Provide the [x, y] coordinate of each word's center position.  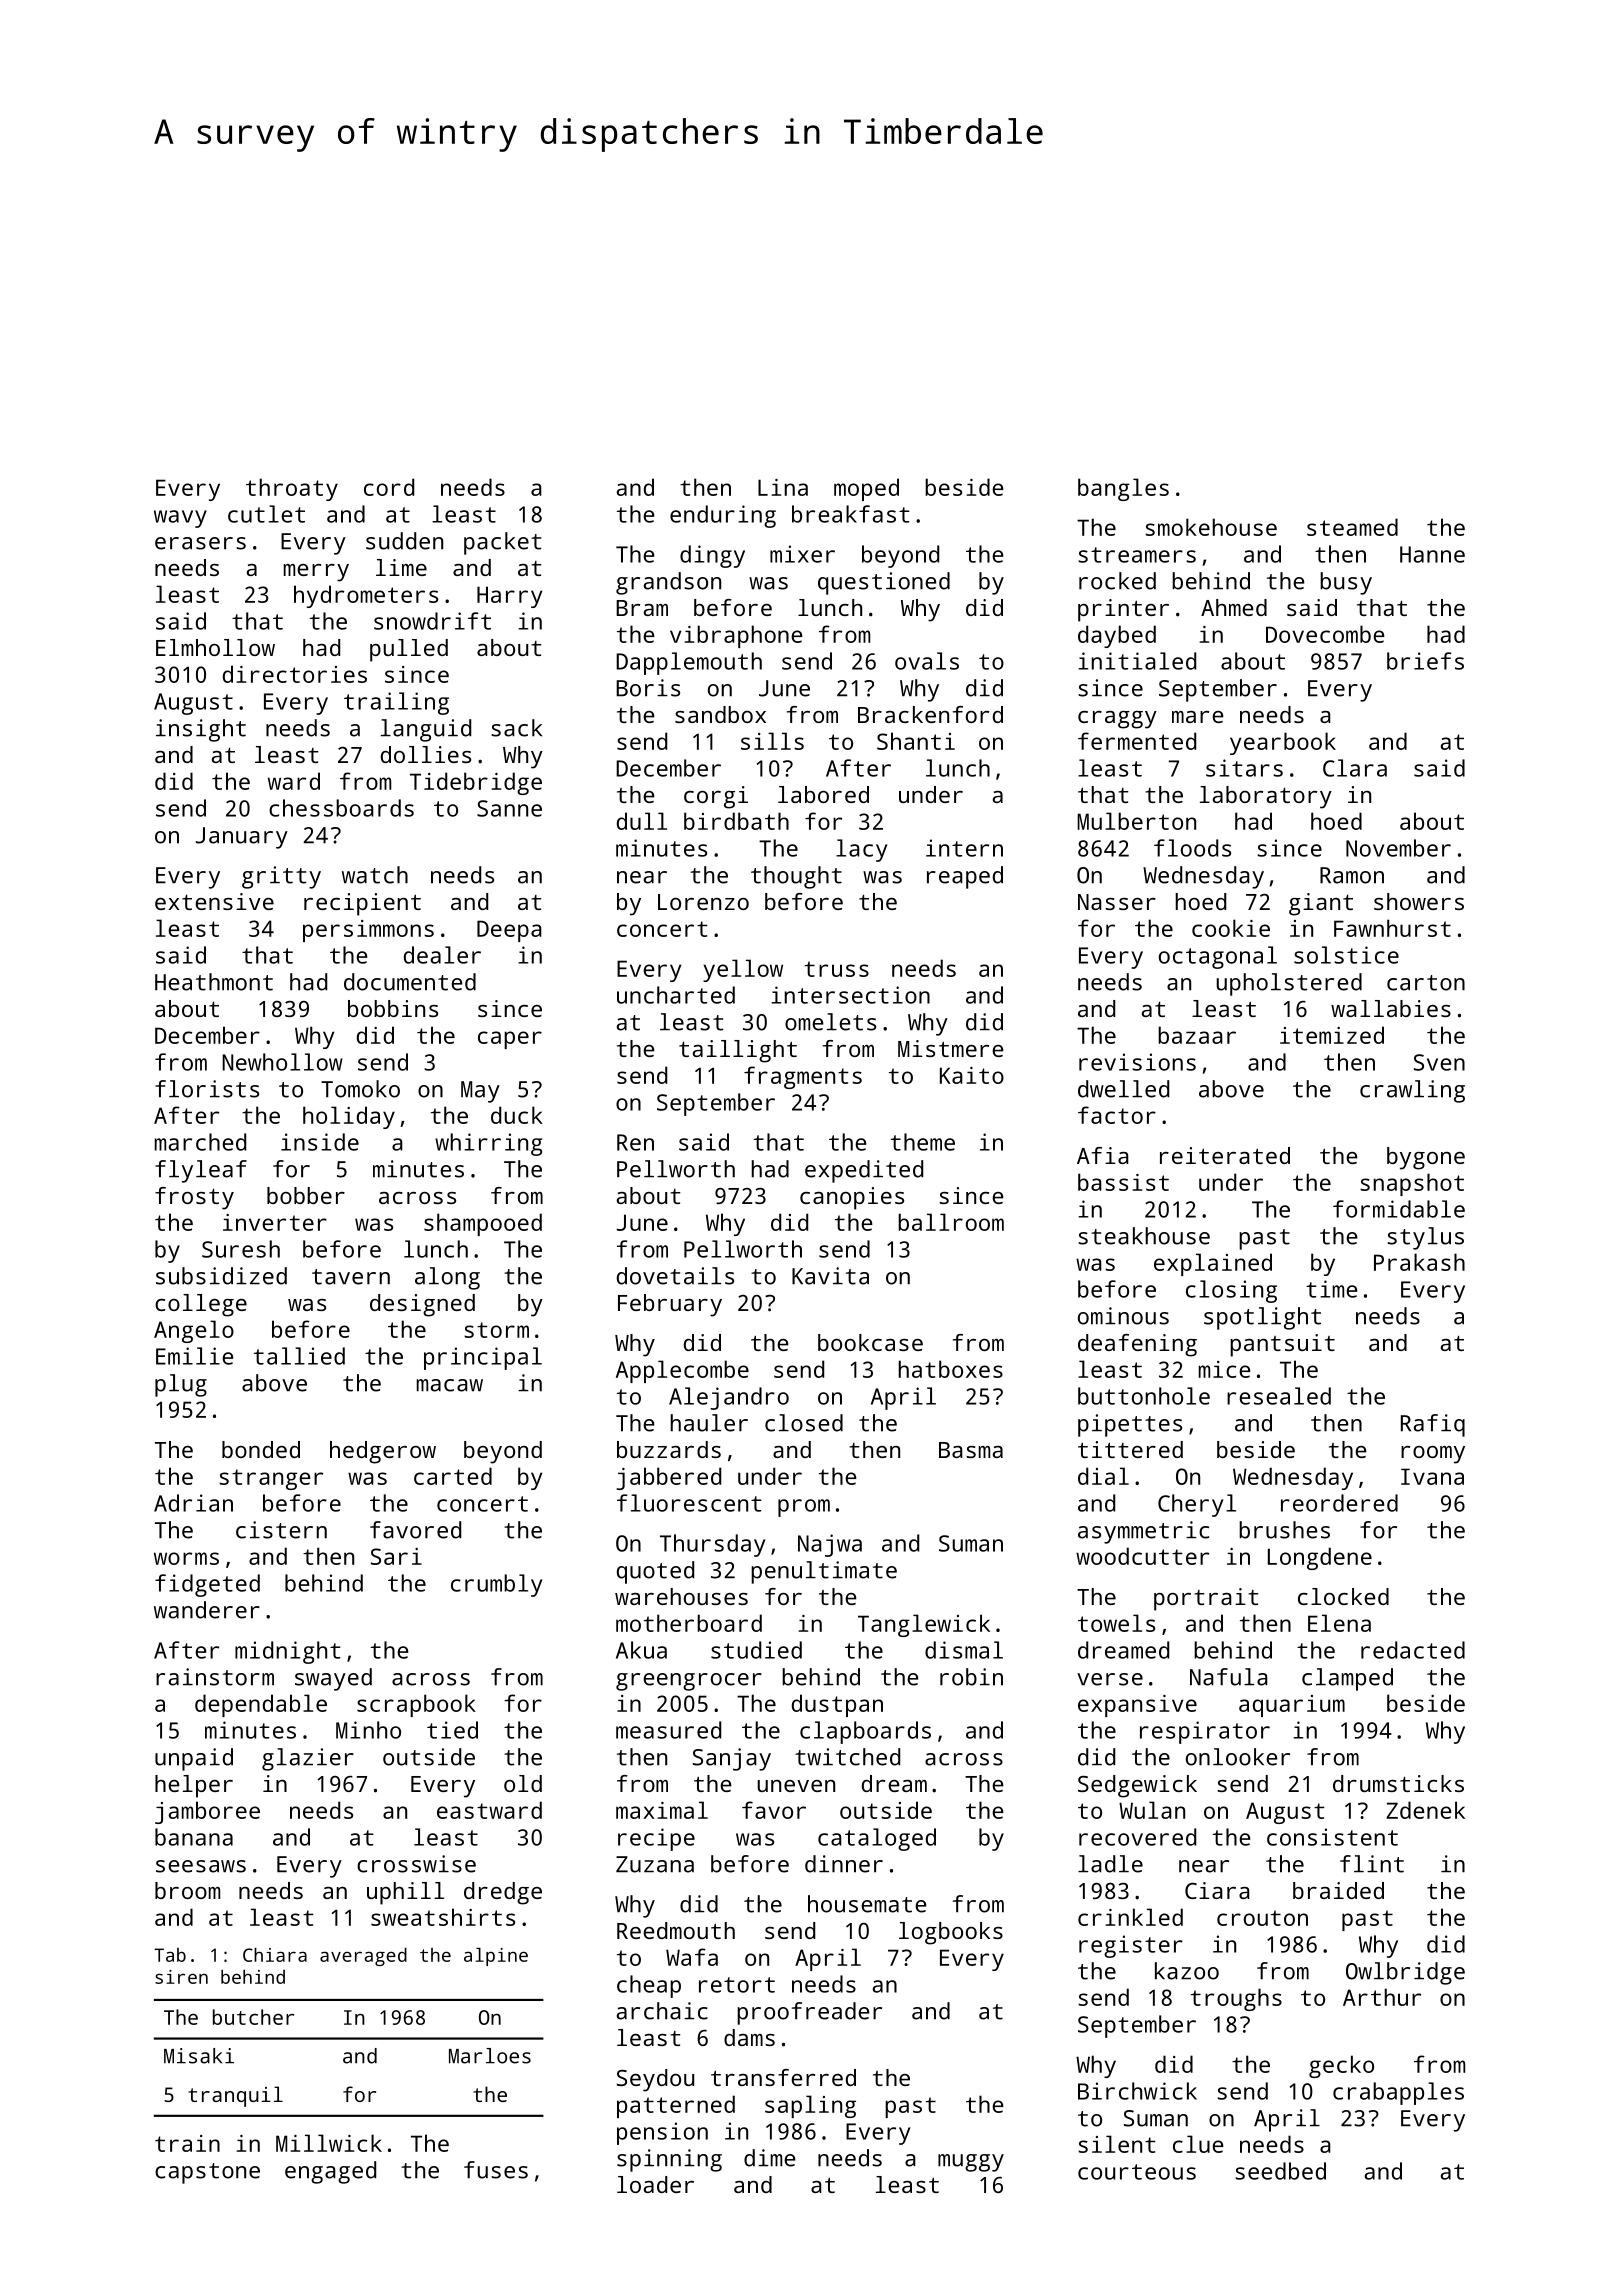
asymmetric [1143, 1532]
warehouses [681, 1596]
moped [866, 489]
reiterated [1225, 1155]
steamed [1352, 527]
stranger [271, 1479]
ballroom [951, 1222]
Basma [971, 1450]
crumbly [496, 1585]
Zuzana [655, 1864]
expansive [1137, 1706]
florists [207, 1089]
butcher [254, 2017]
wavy [180, 519]
